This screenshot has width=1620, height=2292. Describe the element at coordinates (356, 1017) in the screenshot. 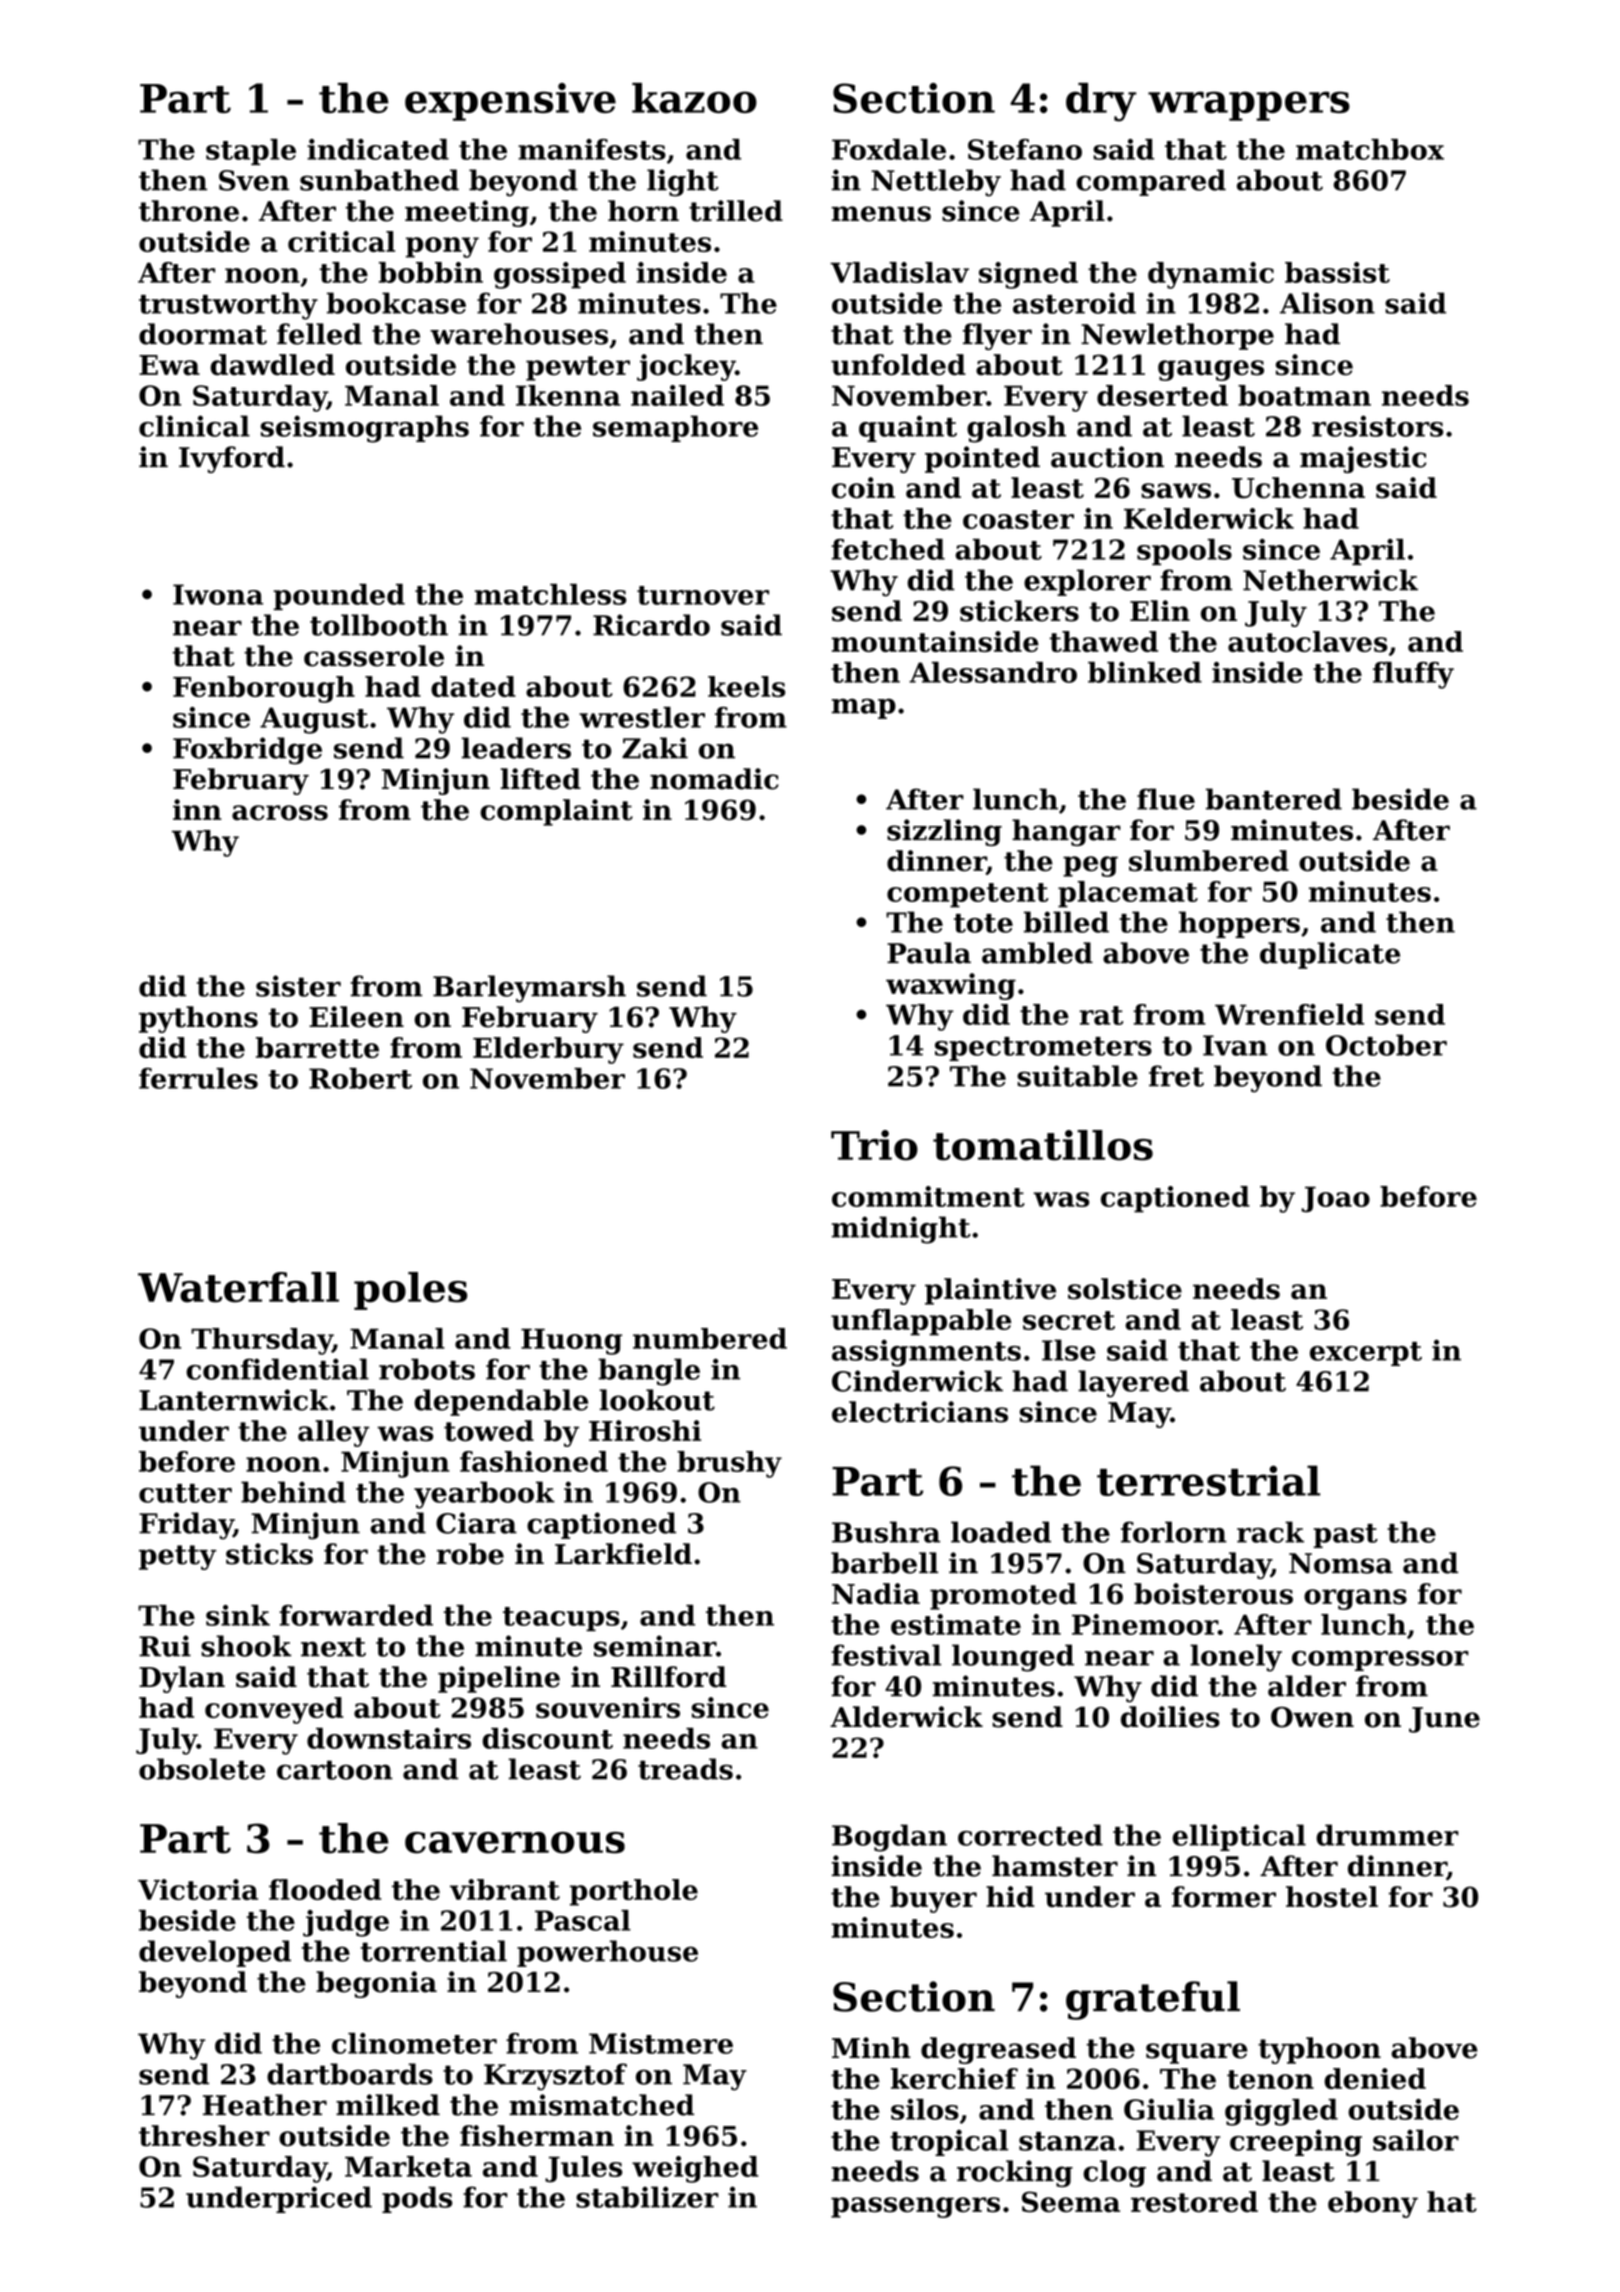

I see `Eileen` at that location.
